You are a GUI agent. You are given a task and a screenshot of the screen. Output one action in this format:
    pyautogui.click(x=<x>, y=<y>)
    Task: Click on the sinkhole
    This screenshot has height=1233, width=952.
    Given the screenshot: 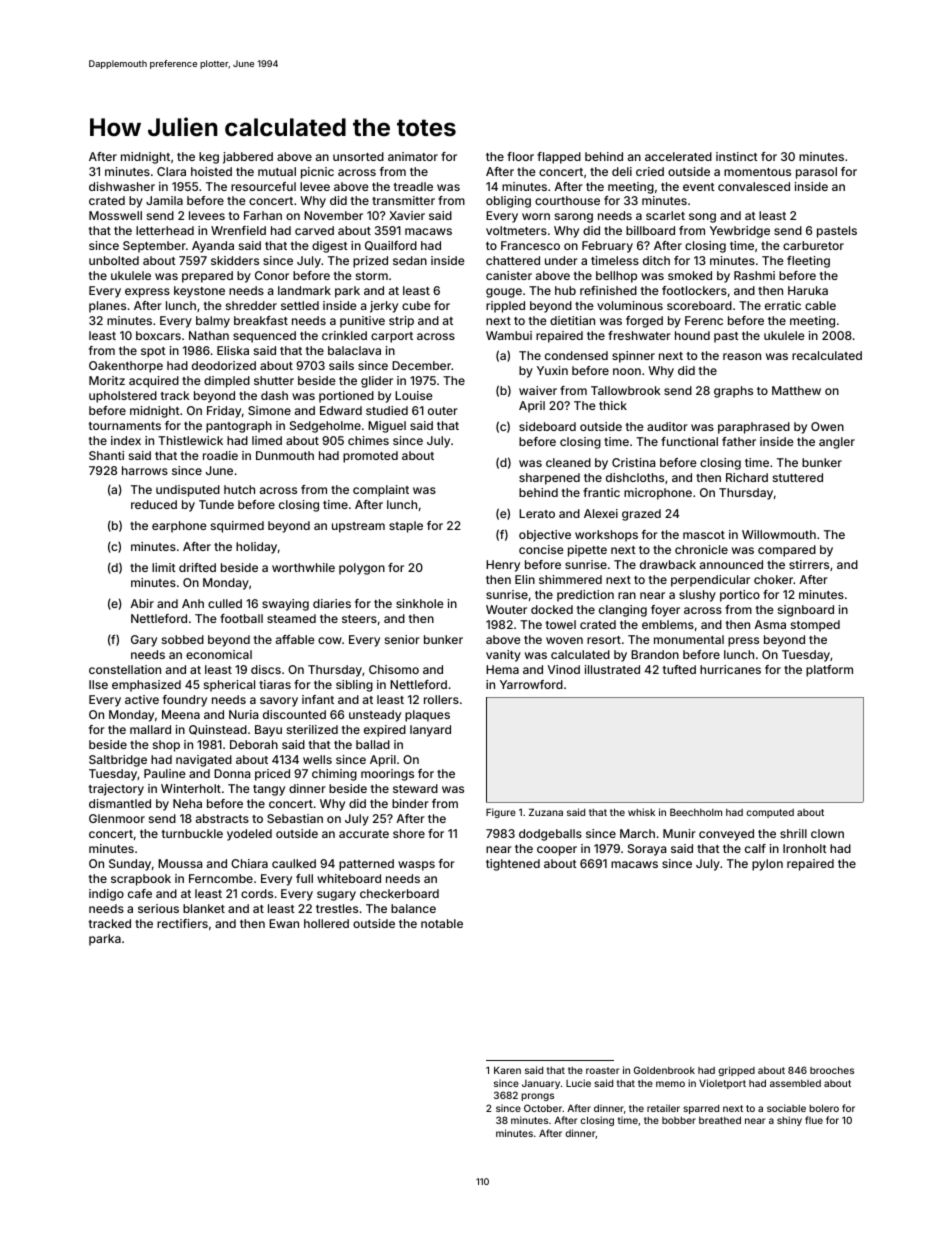 What is the action you would take?
    pyautogui.click(x=420, y=603)
